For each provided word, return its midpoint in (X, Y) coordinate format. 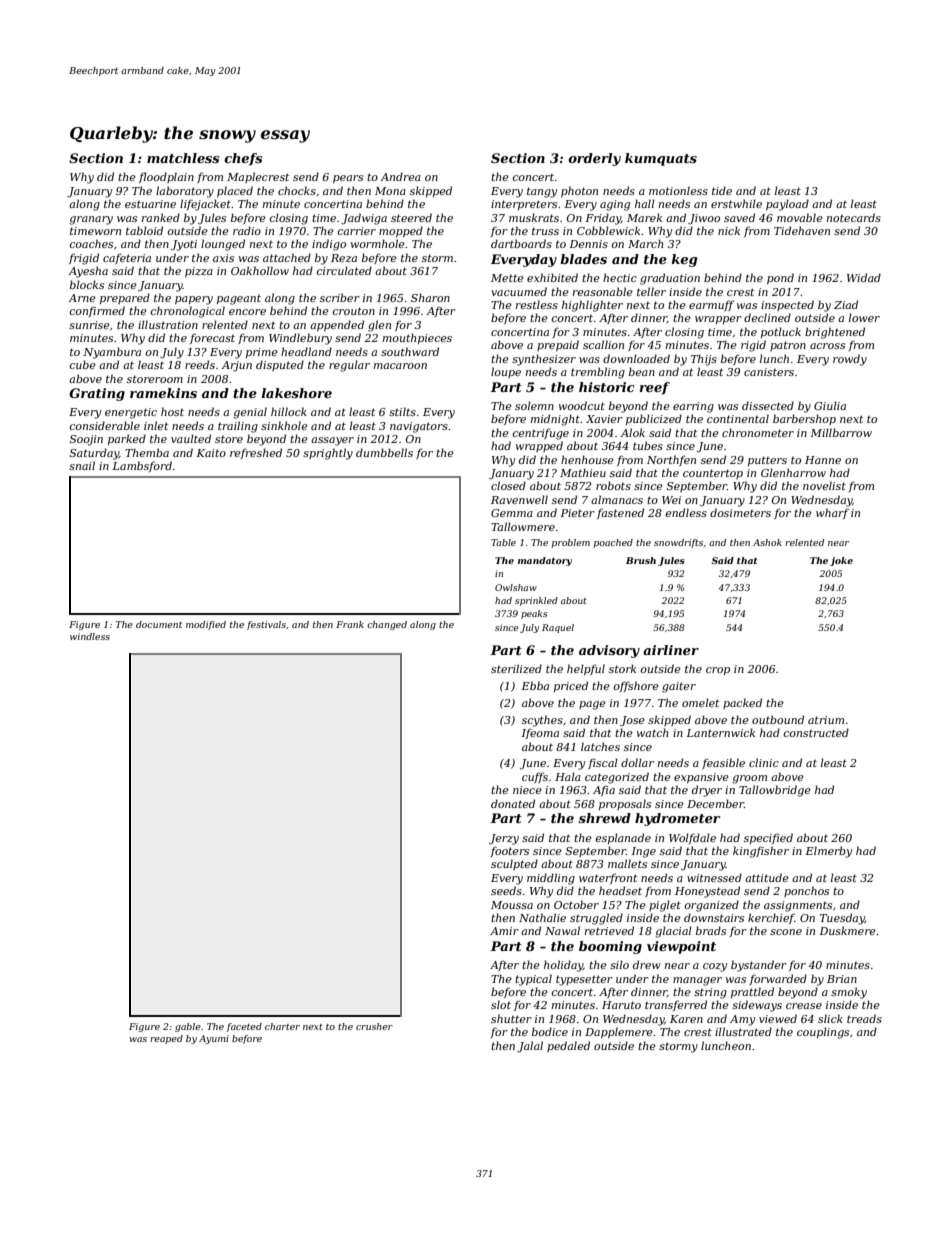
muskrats (534, 217)
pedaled (568, 1046)
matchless (183, 158)
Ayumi (214, 1039)
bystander (759, 966)
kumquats (661, 159)
